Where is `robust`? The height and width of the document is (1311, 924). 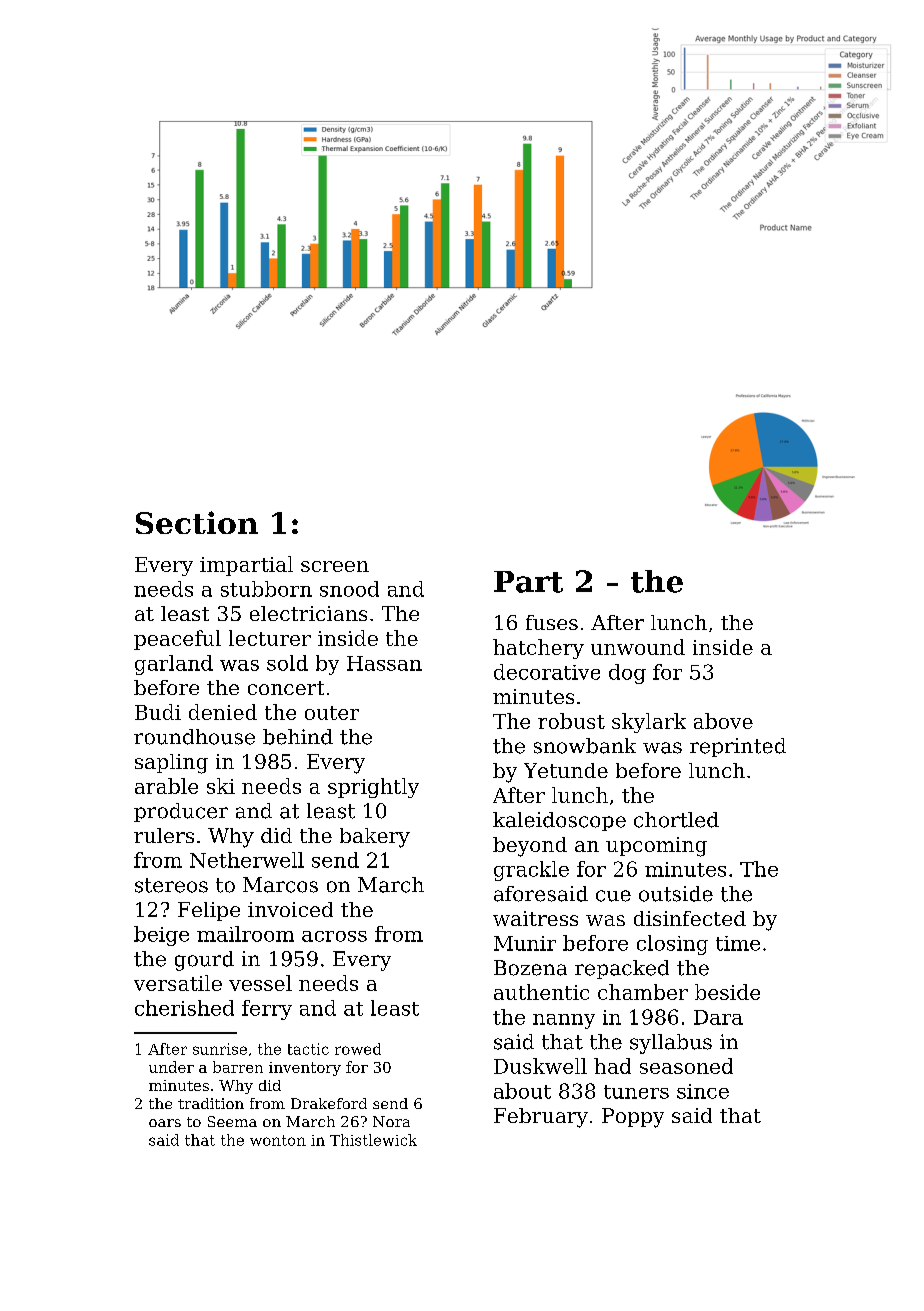 robust is located at coordinates (571, 721).
